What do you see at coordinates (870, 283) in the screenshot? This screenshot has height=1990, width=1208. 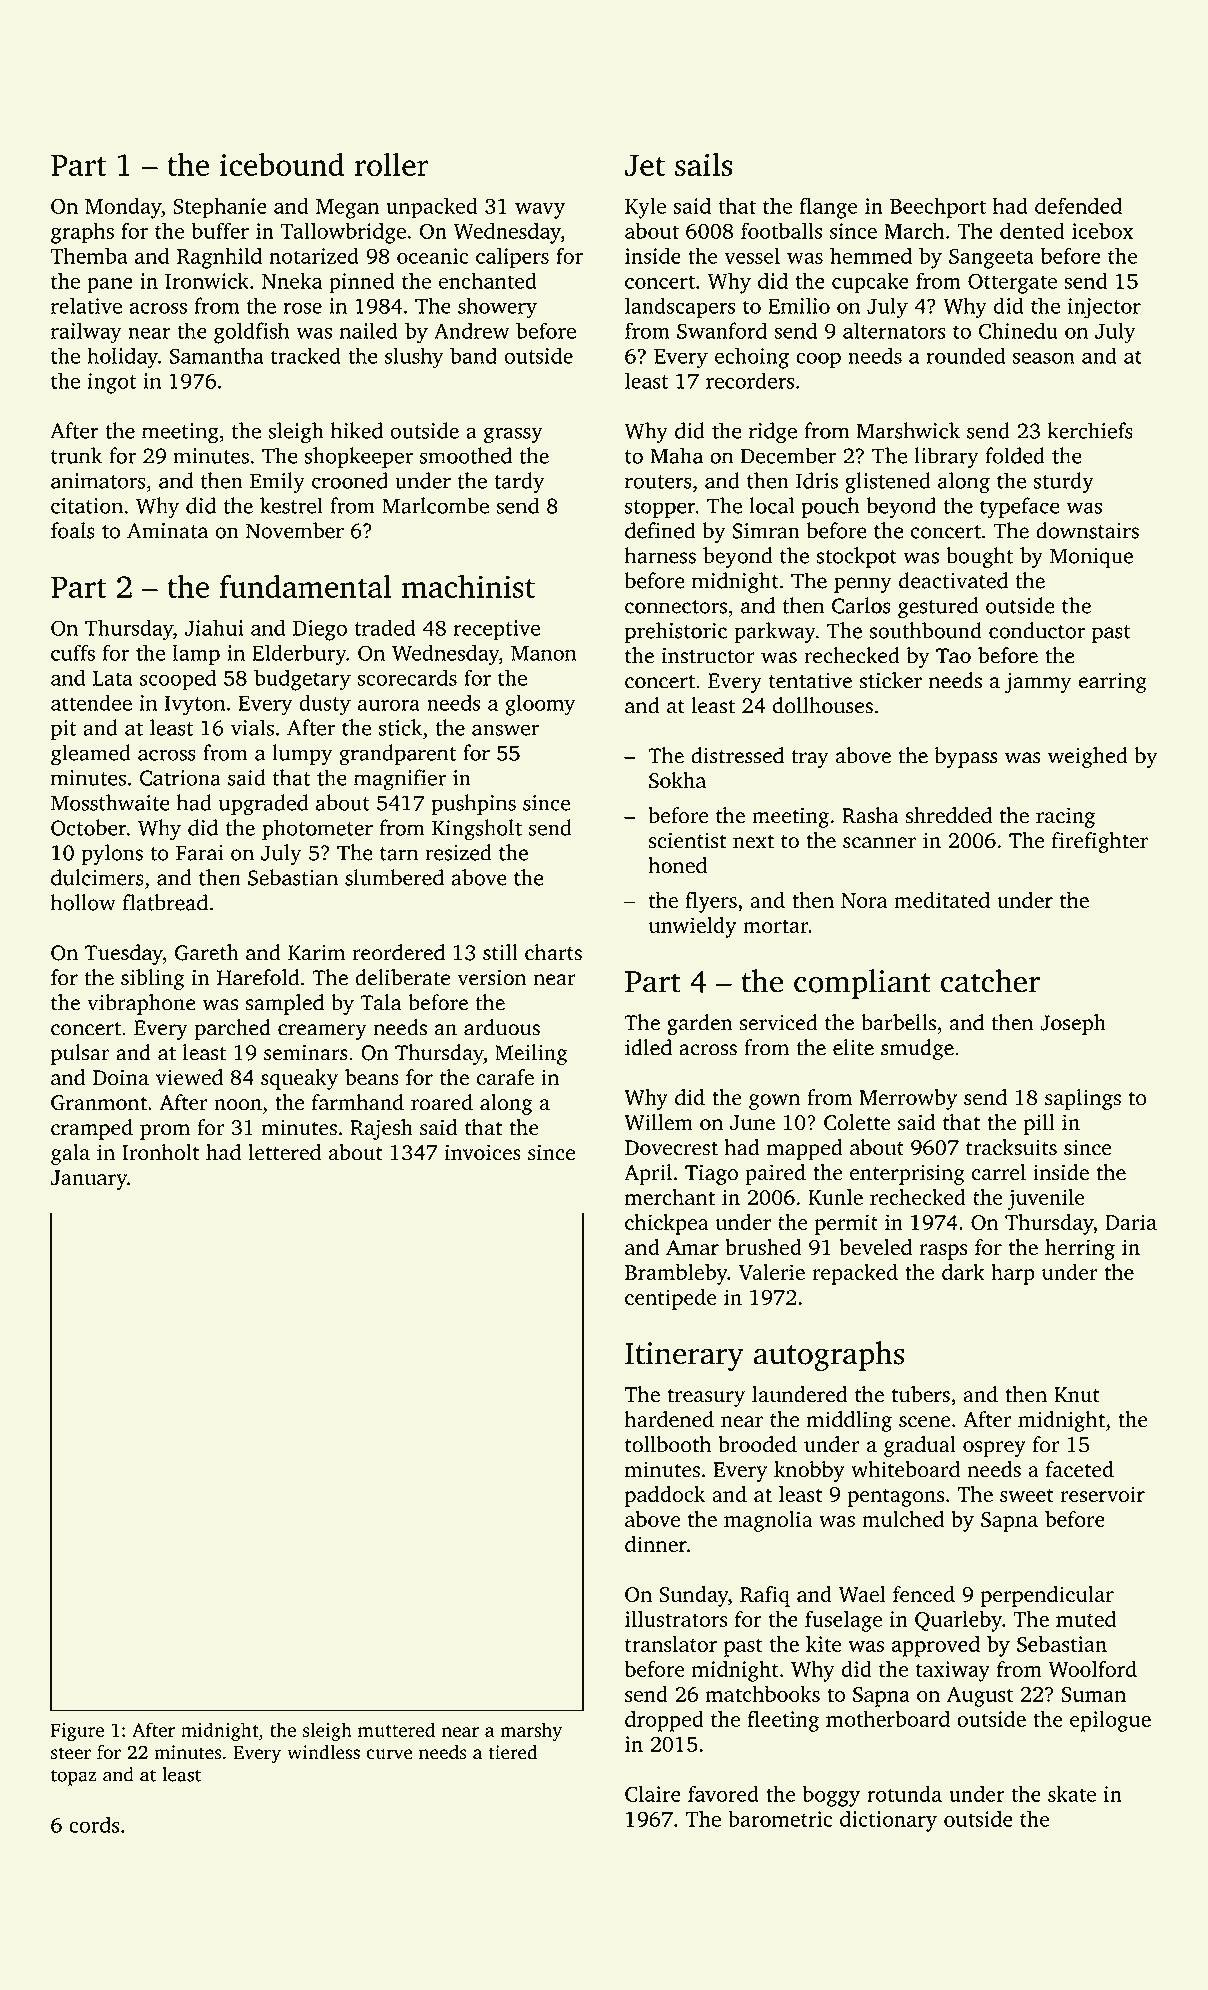 I see `cupcake` at bounding box center [870, 283].
